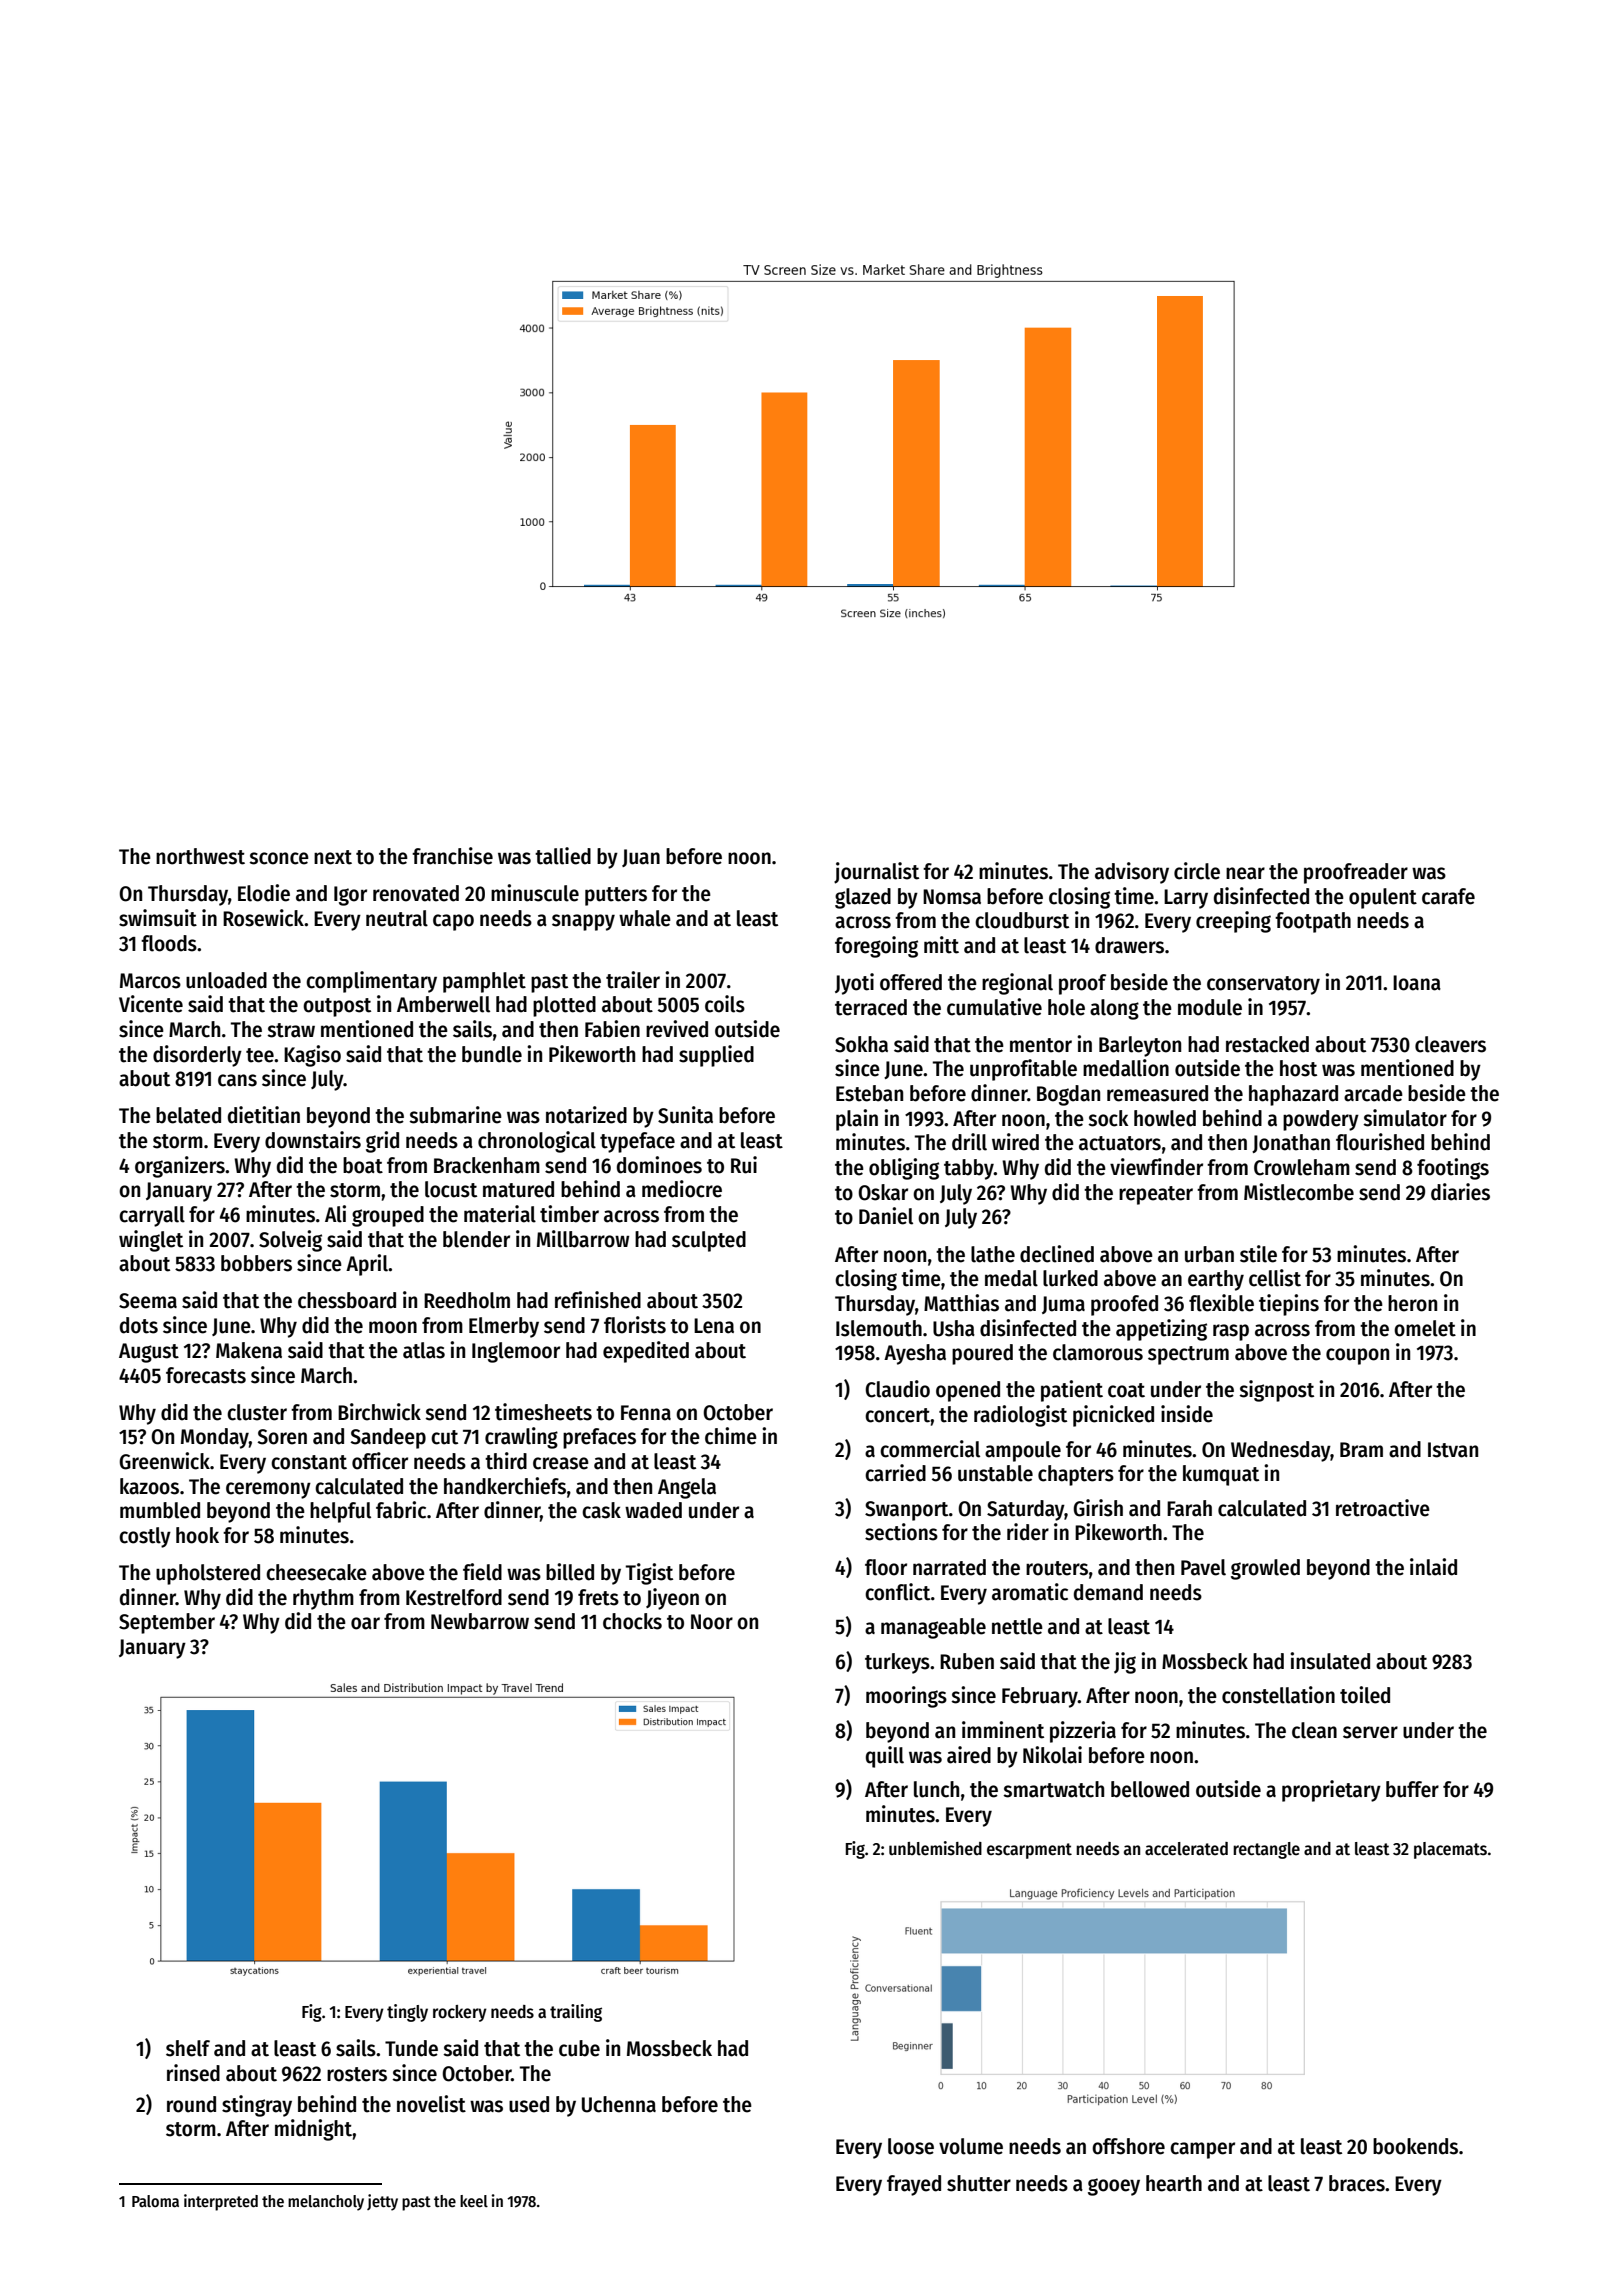 Image resolution: width=1620 pixels, height=2292 pixels. I want to click on rockery, so click(460, 2013).
